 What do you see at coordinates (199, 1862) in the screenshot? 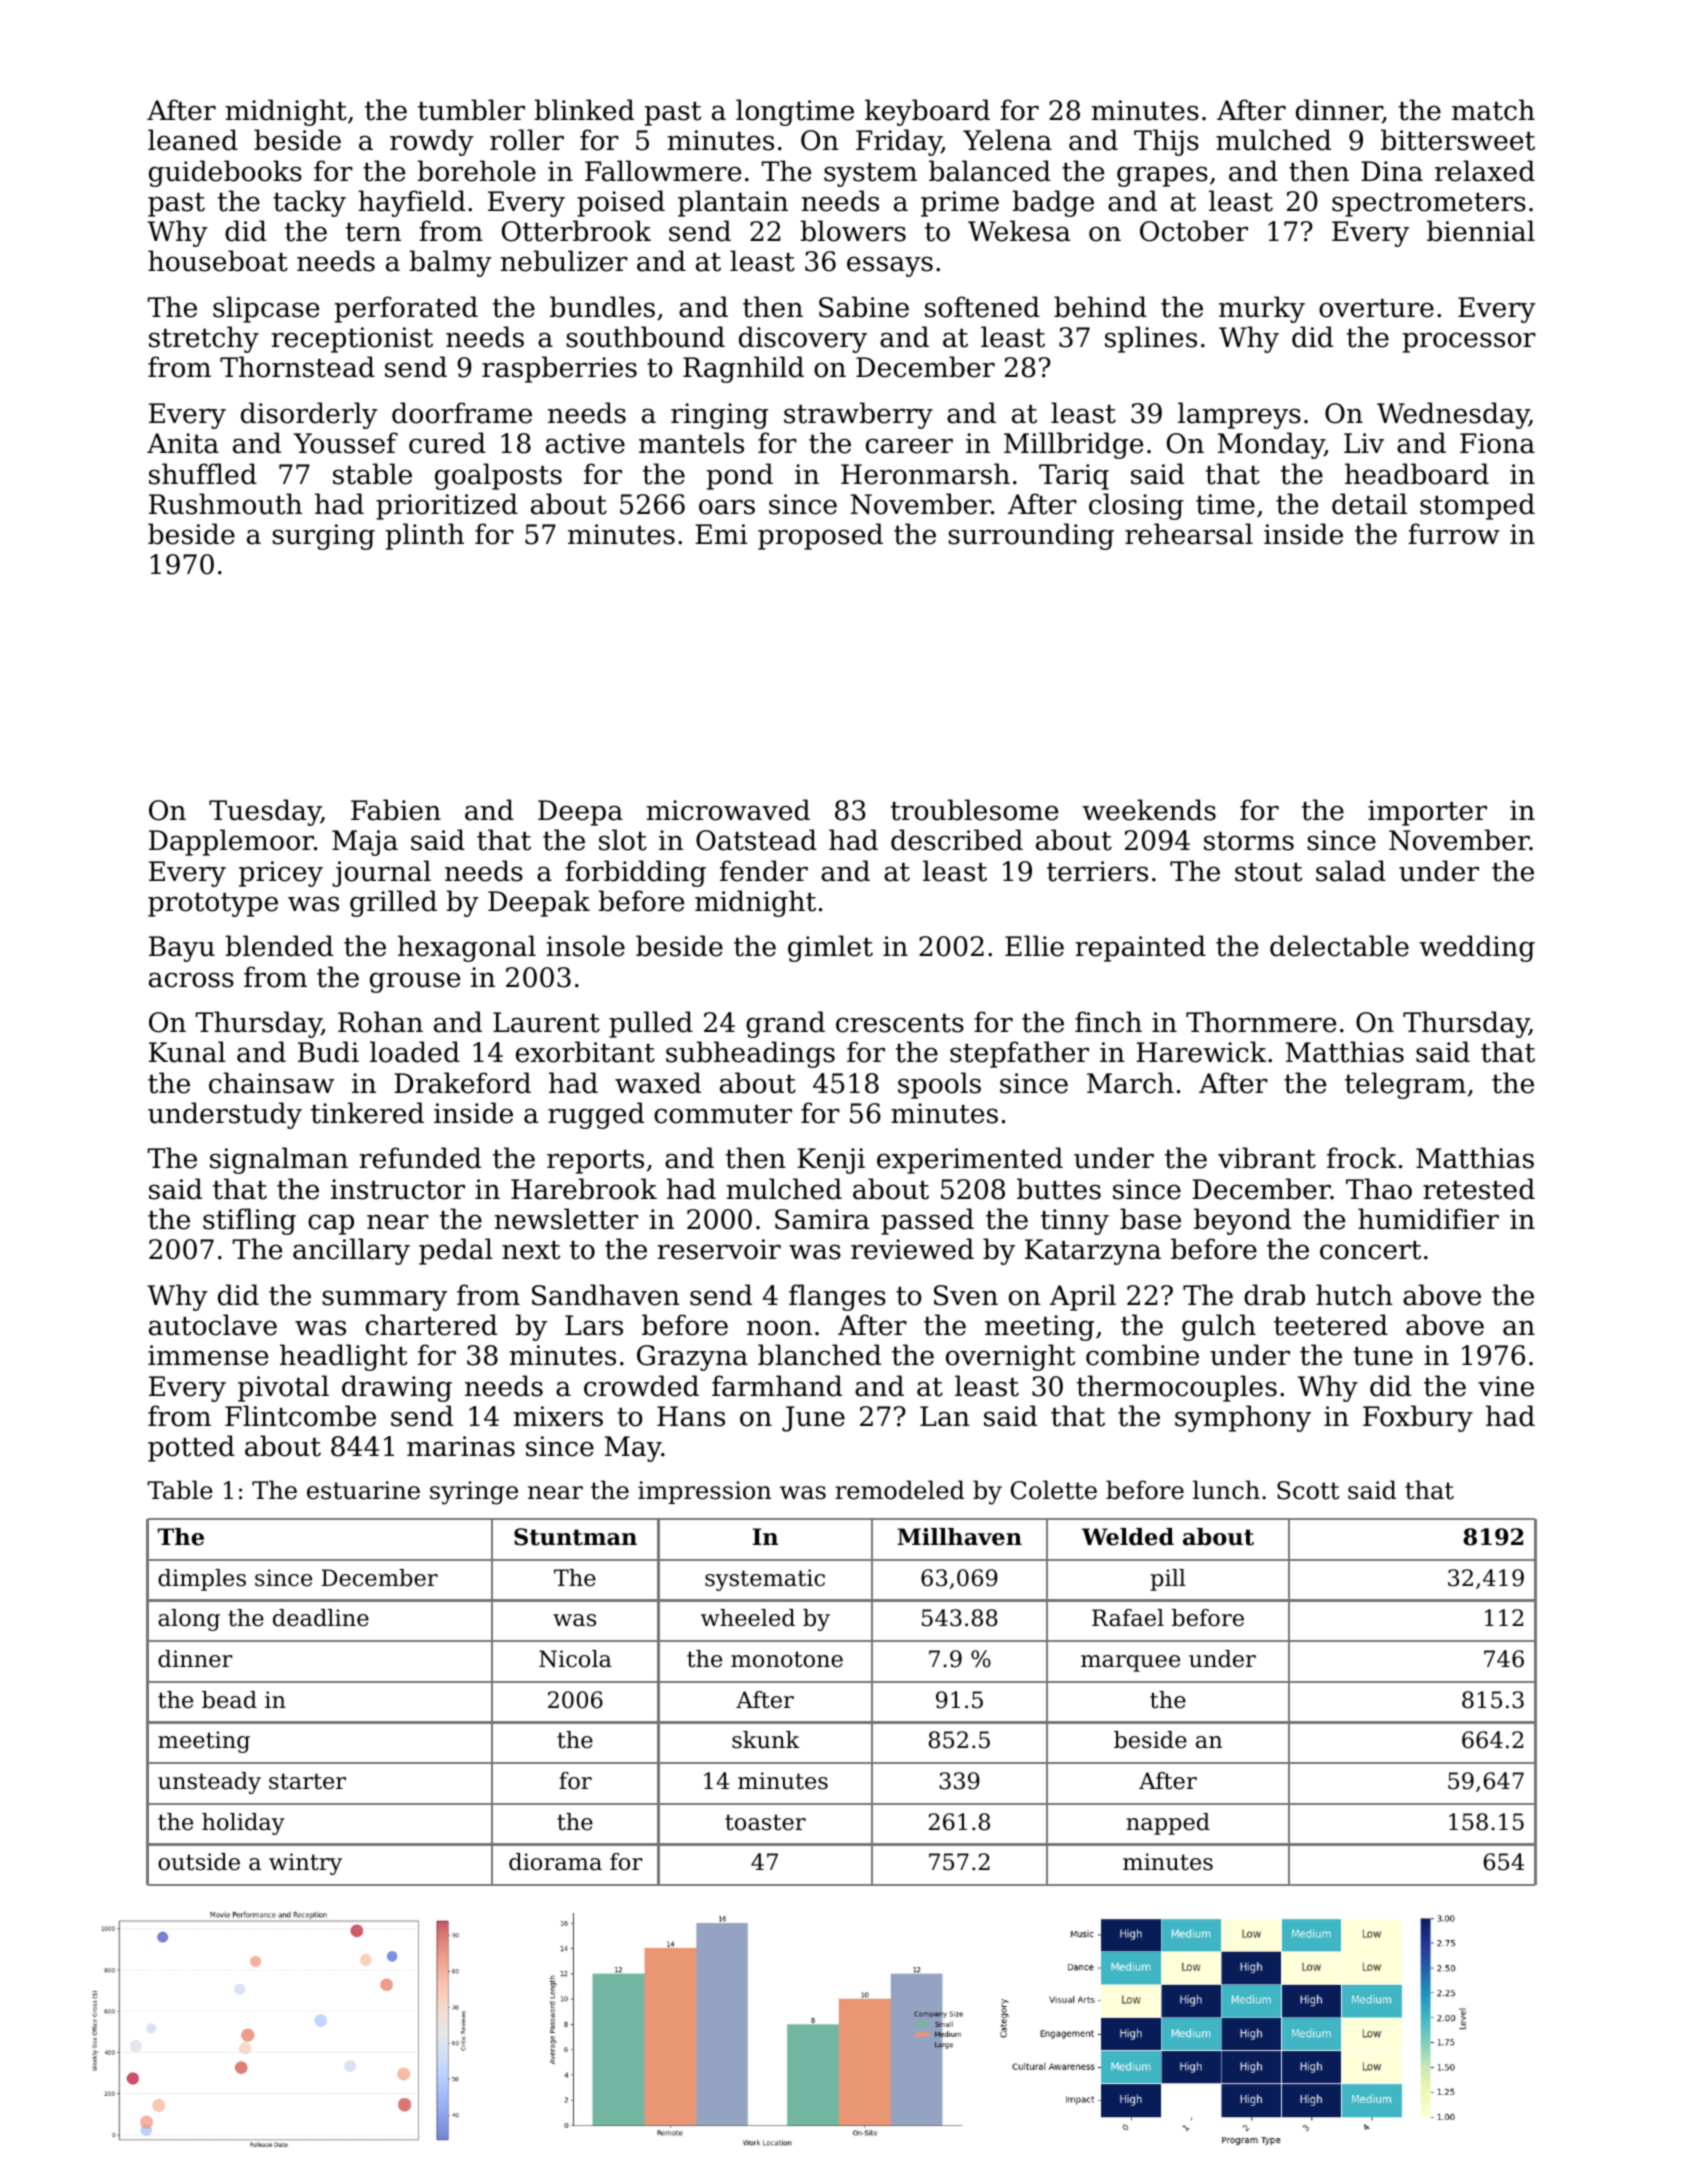
I see `outside` at bounding box center [199, 1862].
